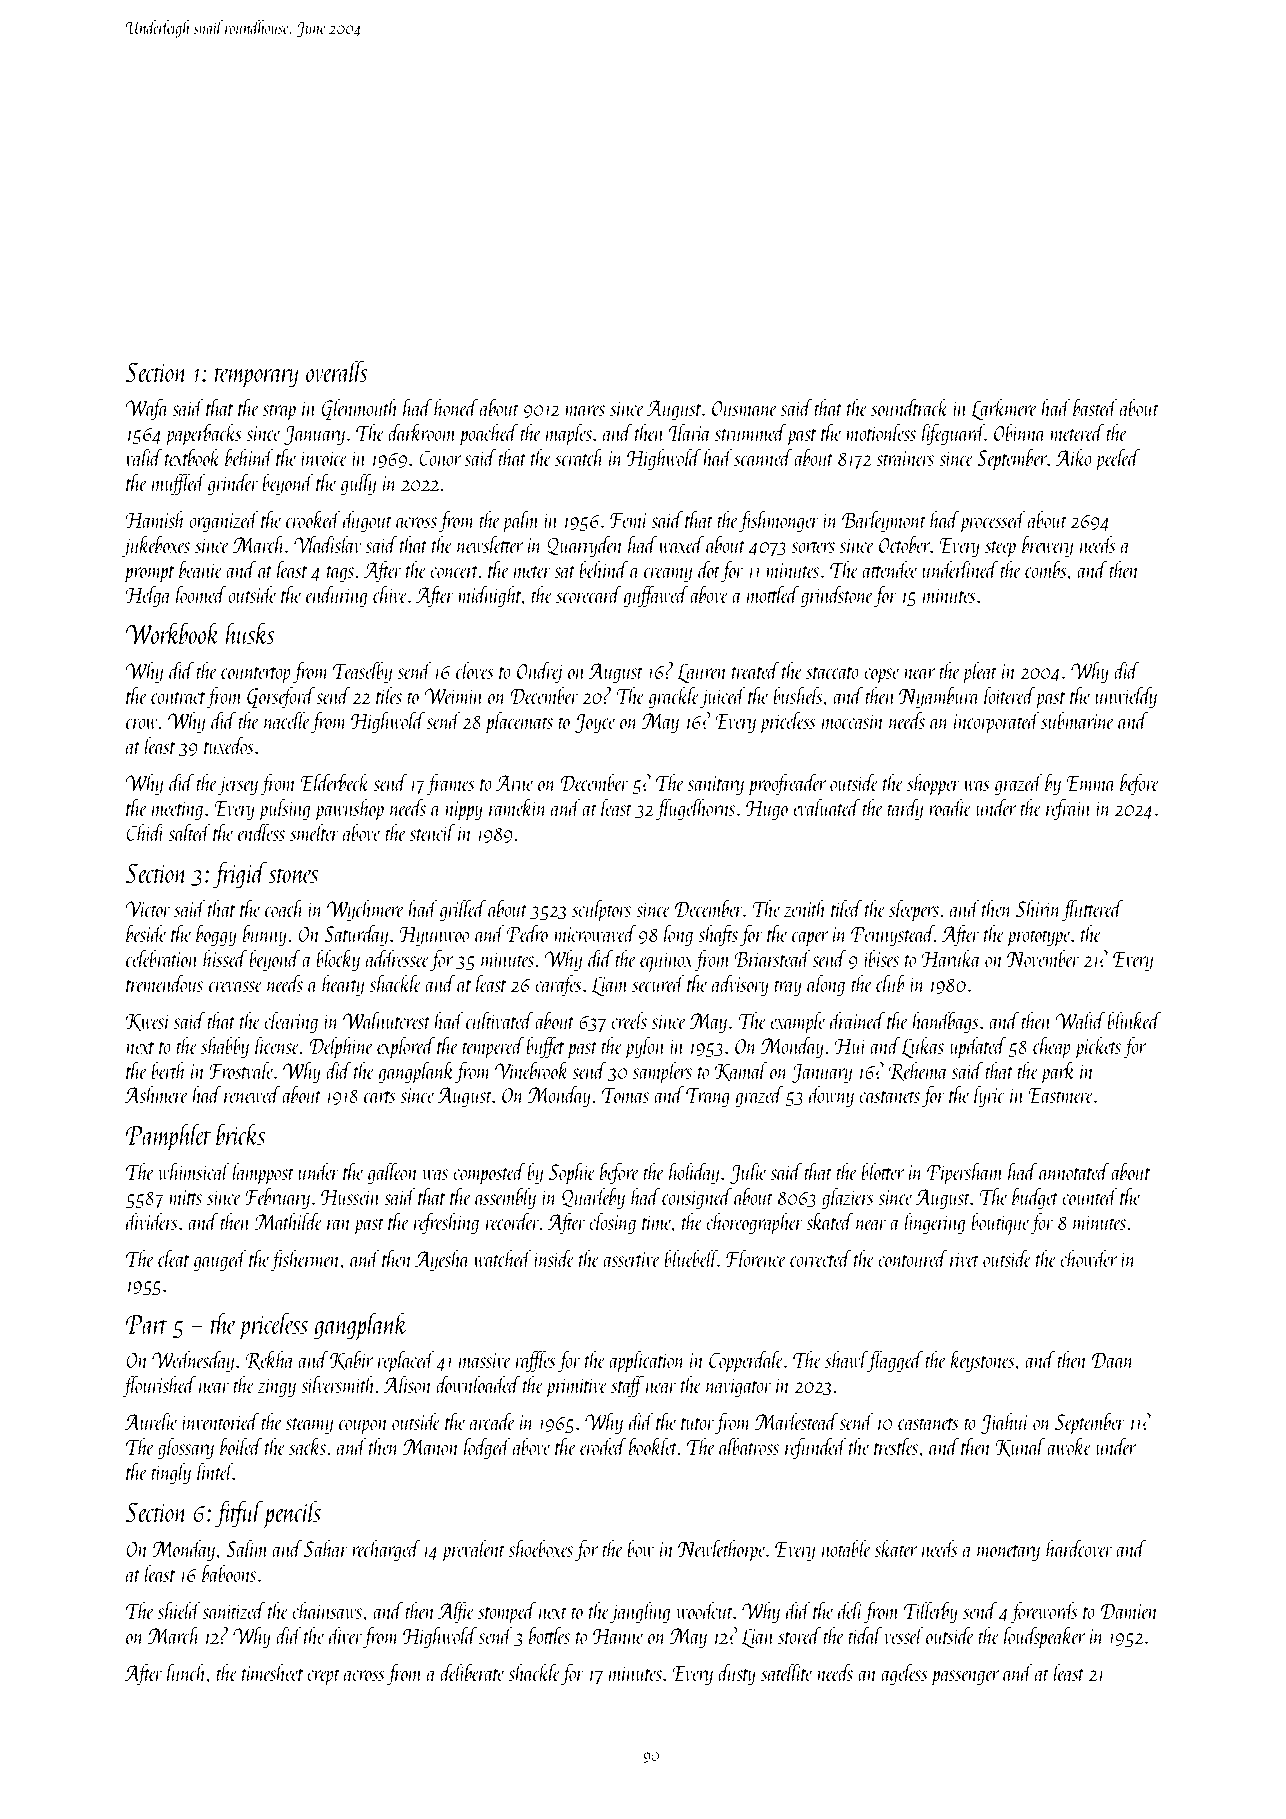 The width and height of the page is (1286, 1819). What do you see at coordinates (905, 458) in the page?
I see `strainers` at bounding box center [905, 458].
